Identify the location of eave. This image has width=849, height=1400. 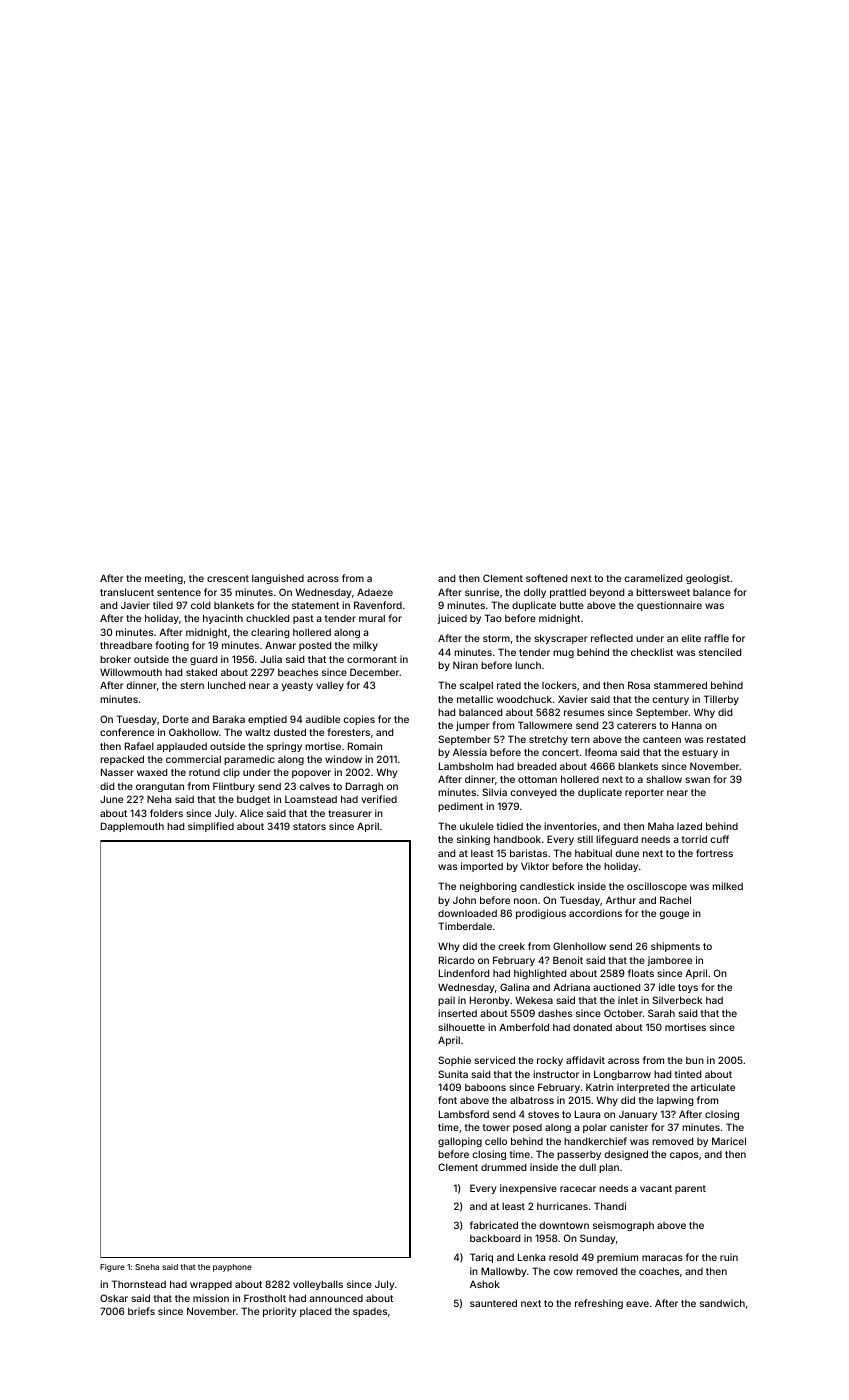
(637, 1304).
